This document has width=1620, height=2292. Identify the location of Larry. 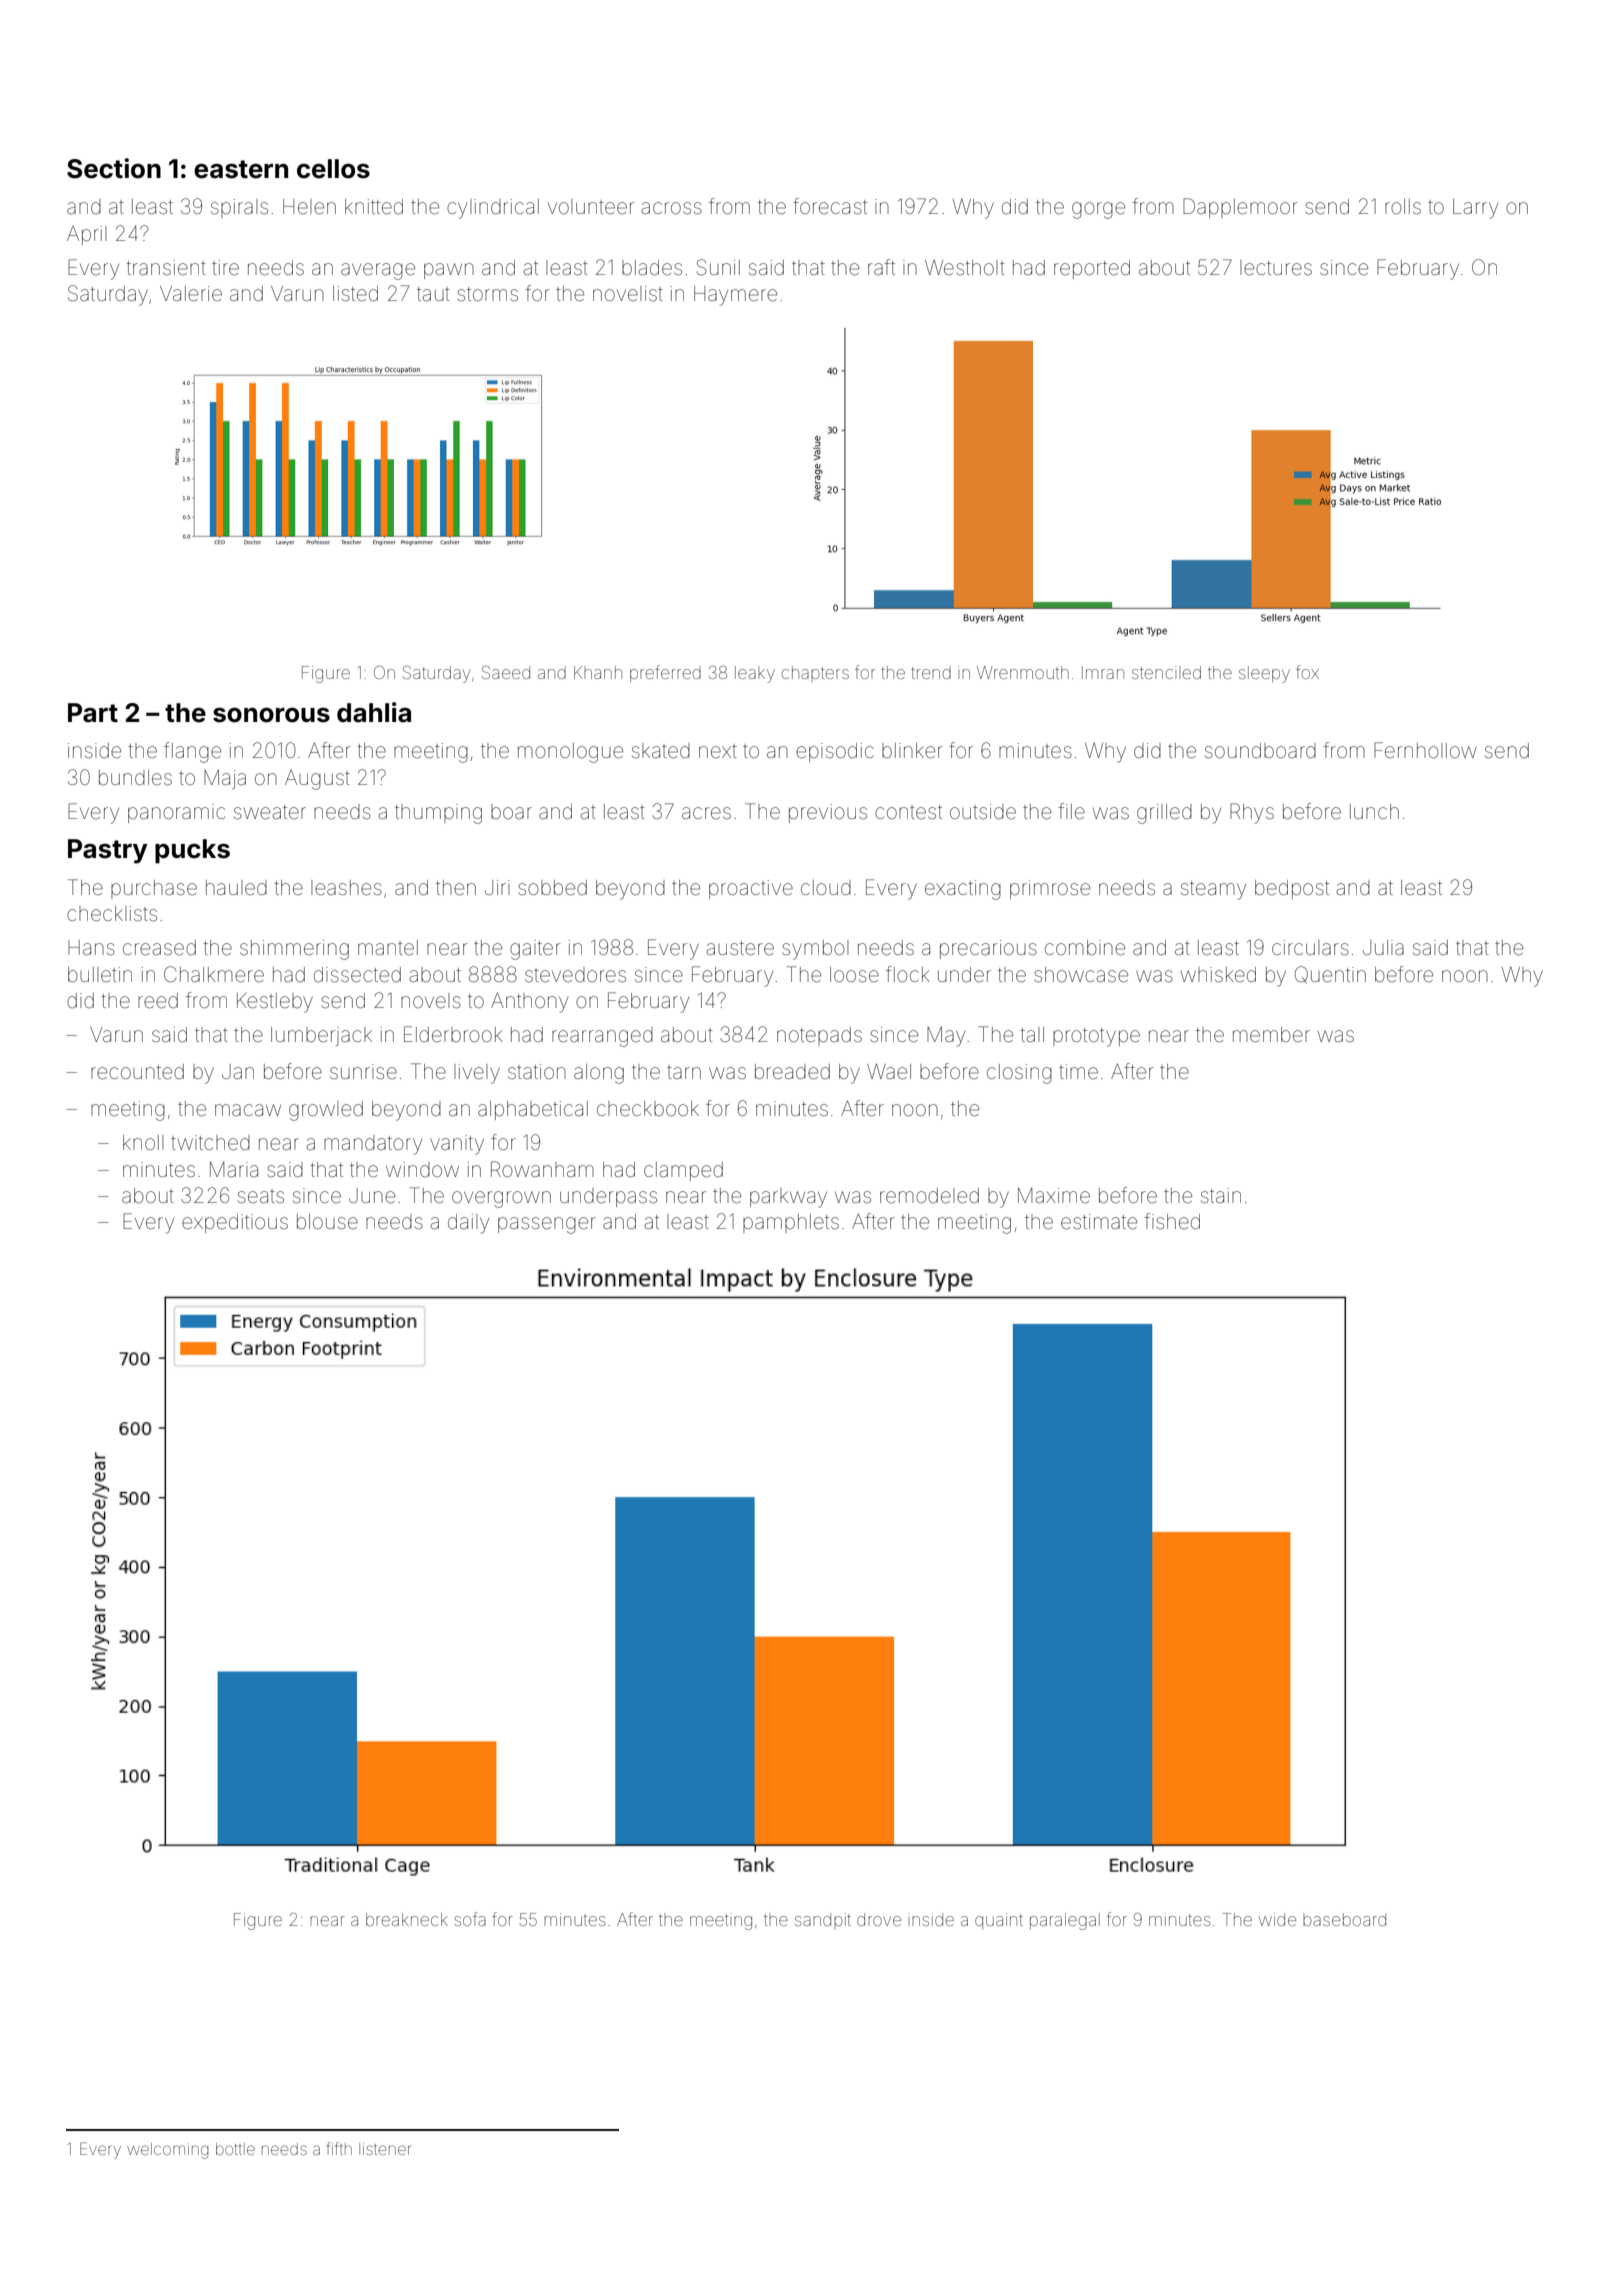
(1475, 209).
